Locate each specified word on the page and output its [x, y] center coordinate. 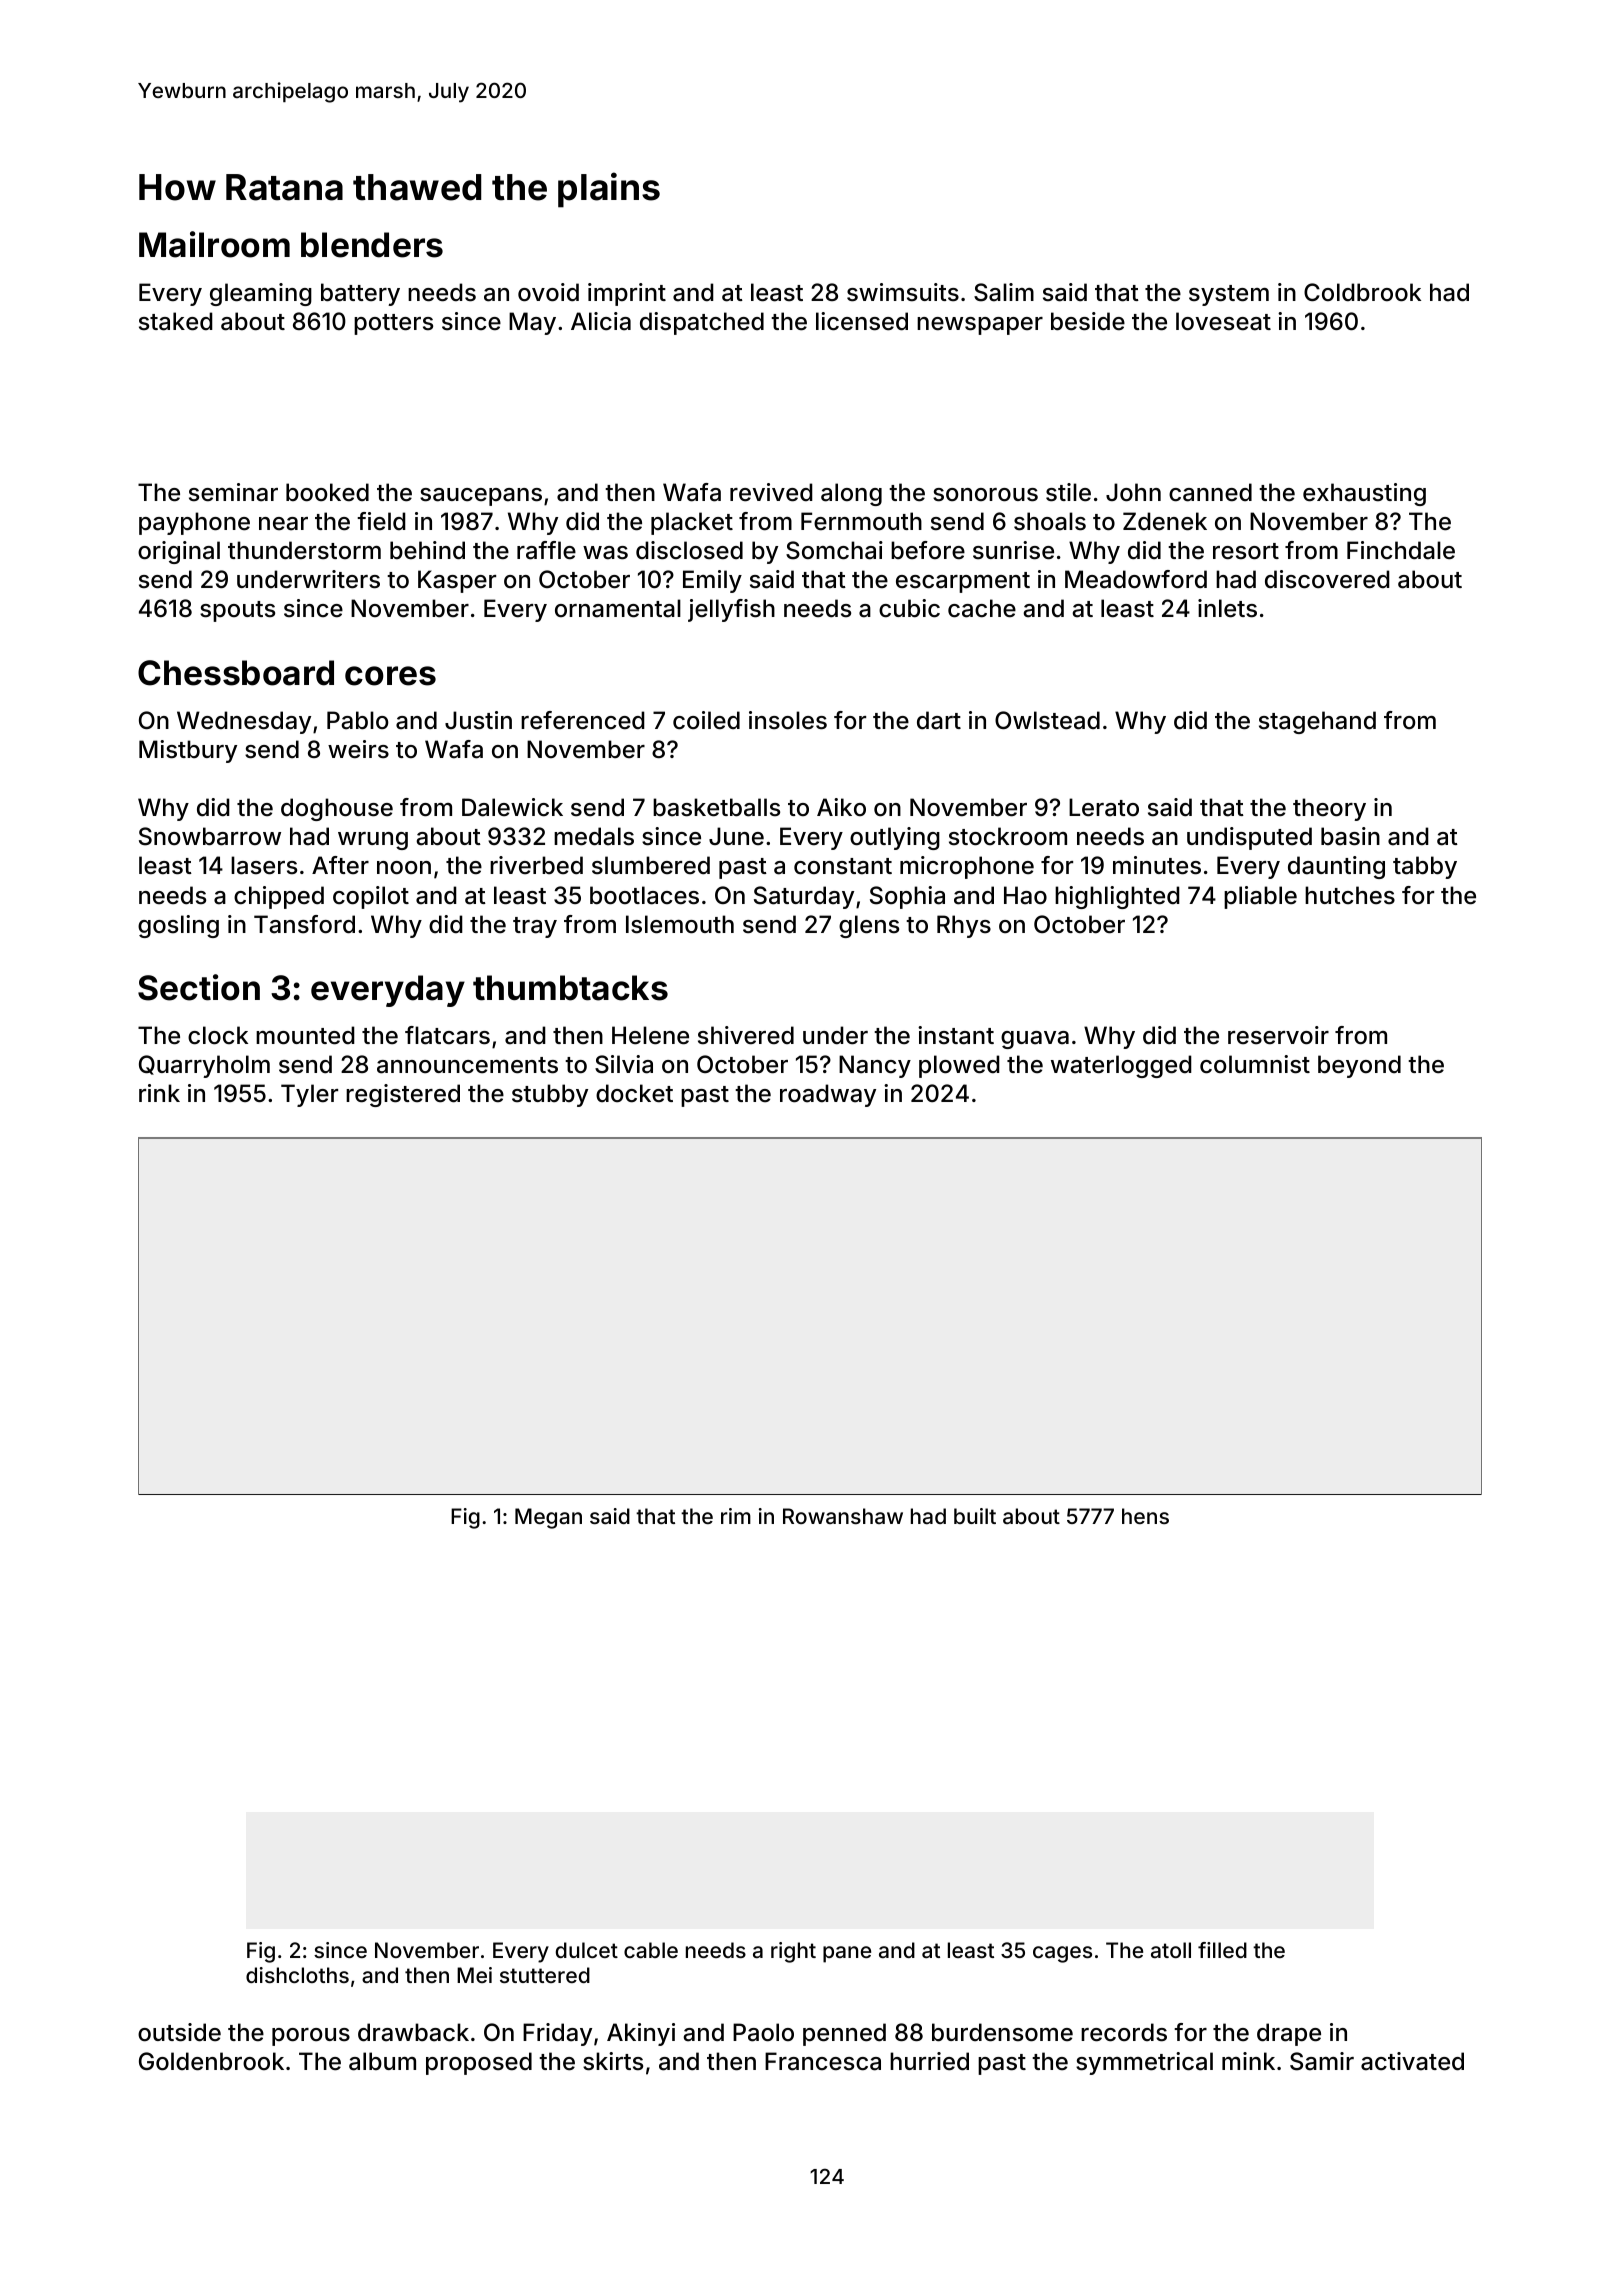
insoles [788, 720]
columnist [1255, 1064]
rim [736, 1516]
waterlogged [1121, 1066]
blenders [372, 245]
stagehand [1317, 722]
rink [159, 1093]
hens [1145, 1516]
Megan [548, 1518]
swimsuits [903, 292]
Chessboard [236, 673]
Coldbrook [1362, 292]
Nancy [875, 1066]
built [975, 1516]
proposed [479, 2063]
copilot [371, 897]
